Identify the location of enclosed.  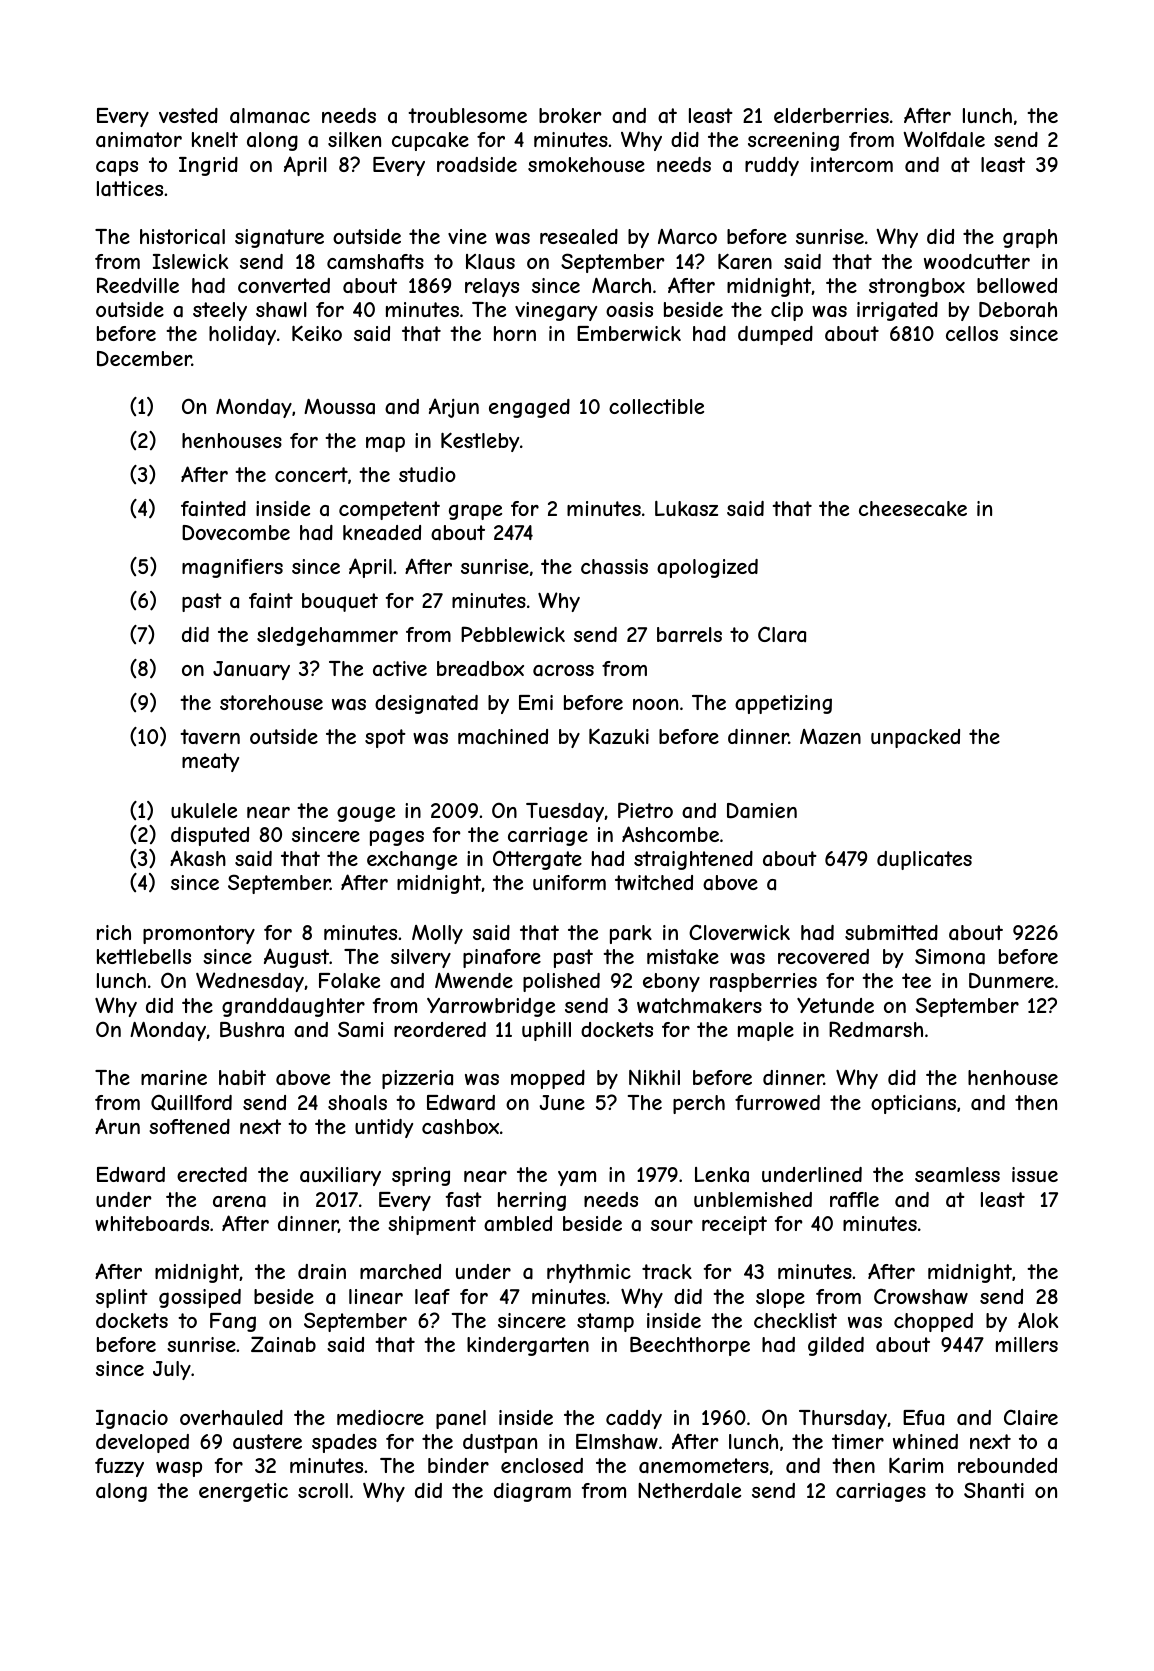
(542, 1465).
